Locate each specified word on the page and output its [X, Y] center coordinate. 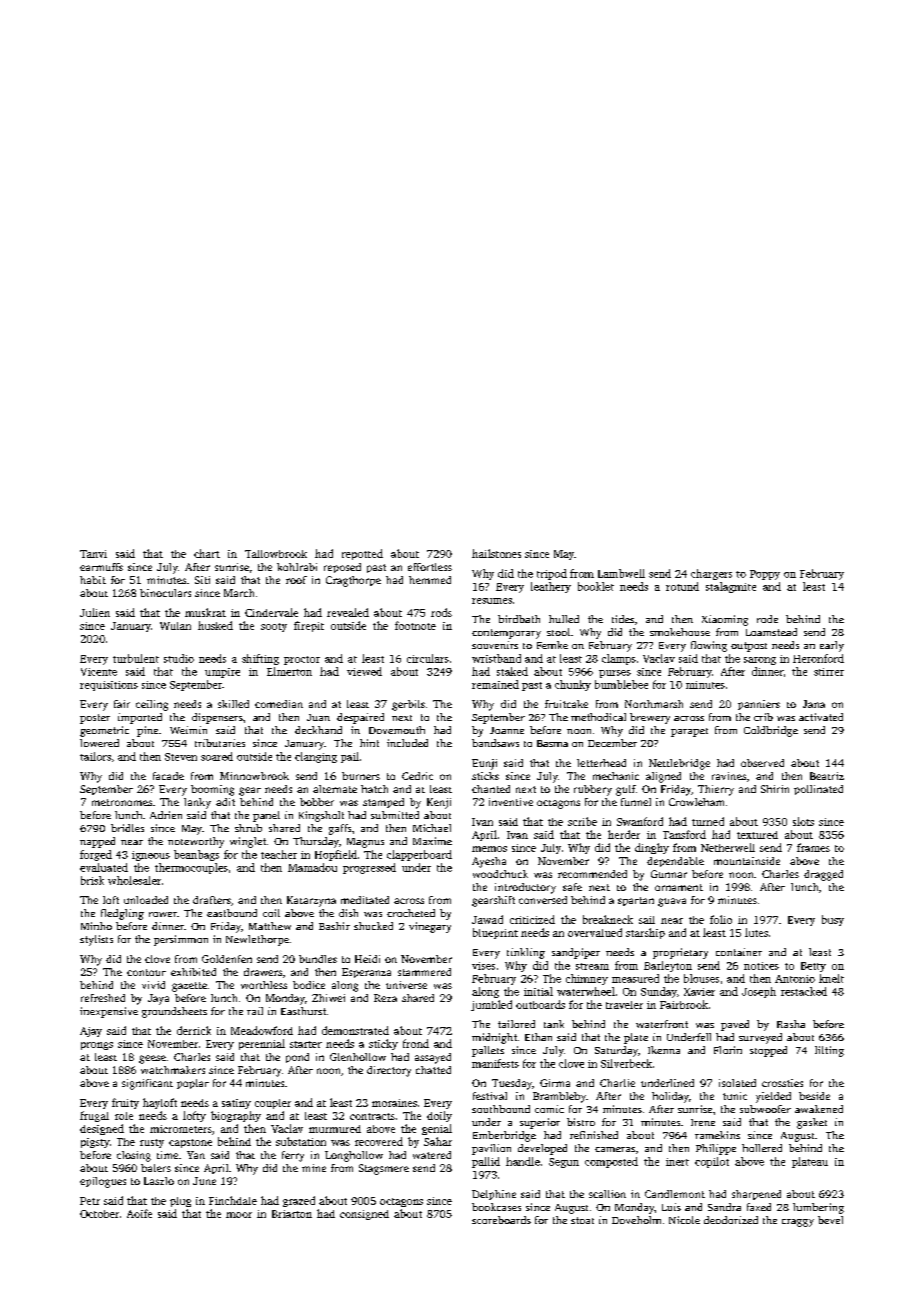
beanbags [196, 855]
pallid [486, 1162]
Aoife [139, 1213]
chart [207, 553]
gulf [626, 790]
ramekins [717, 1135]
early [832, 646]
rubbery [593, 790]
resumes [492, 601]
